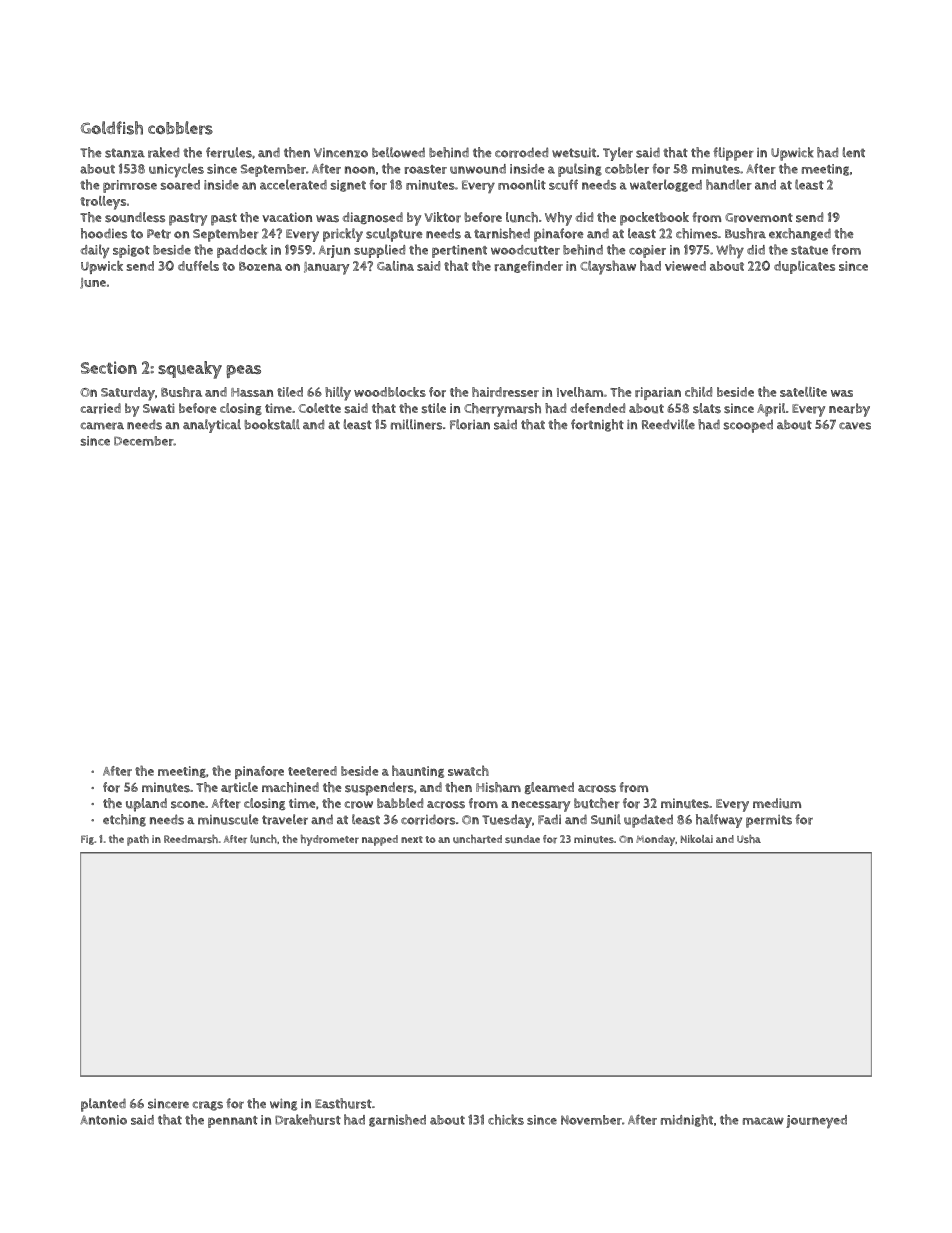 Image resolution: width=952 pixels, height=1233 pixels. What do you see at coordinates (87, 840) in the screenshot?
I see `Fig` at bounding box center [87, 840].
